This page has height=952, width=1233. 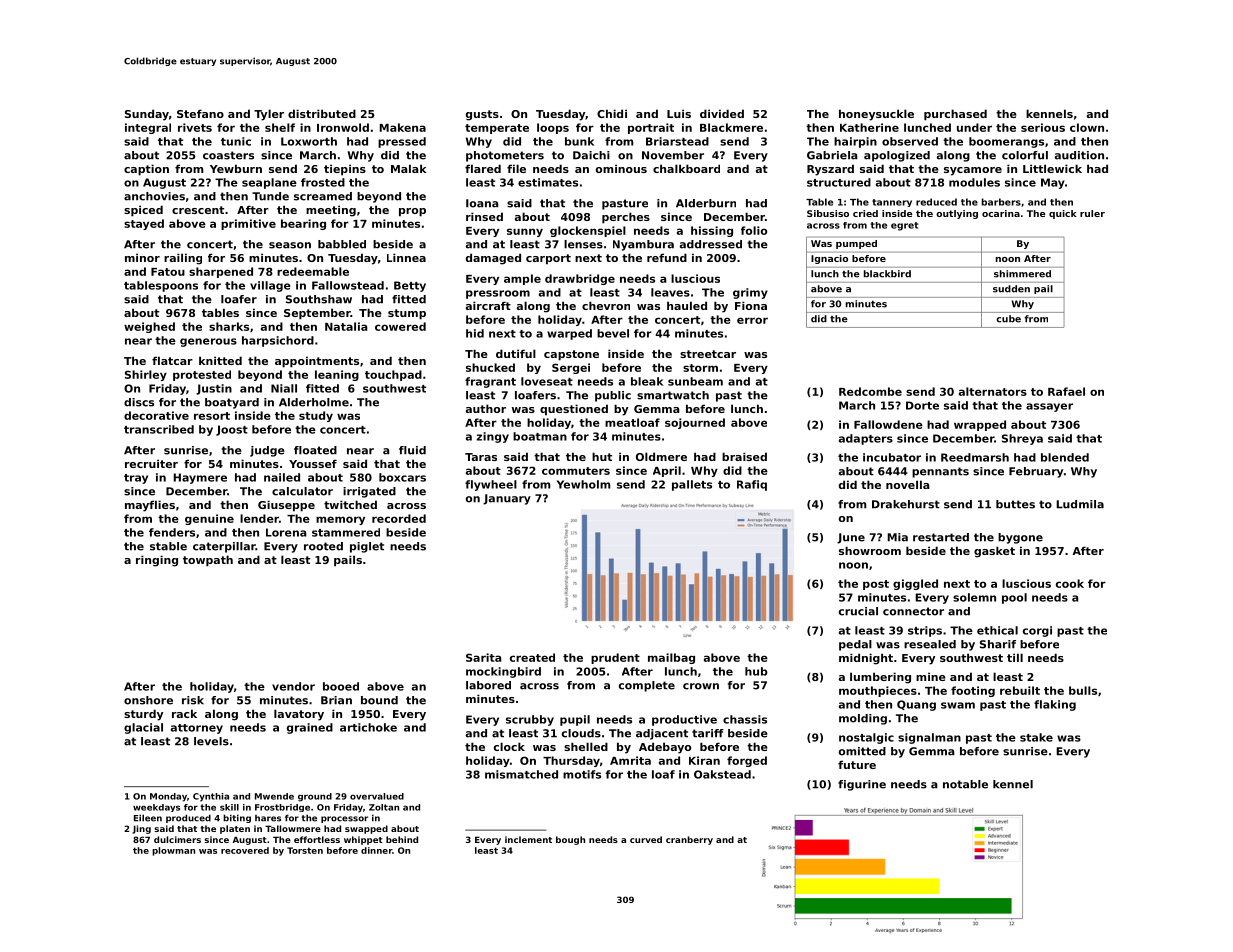 What do you see at coordinates (269, 115) in the page?
I see `Tyler` at bounding box center [269, 115].
